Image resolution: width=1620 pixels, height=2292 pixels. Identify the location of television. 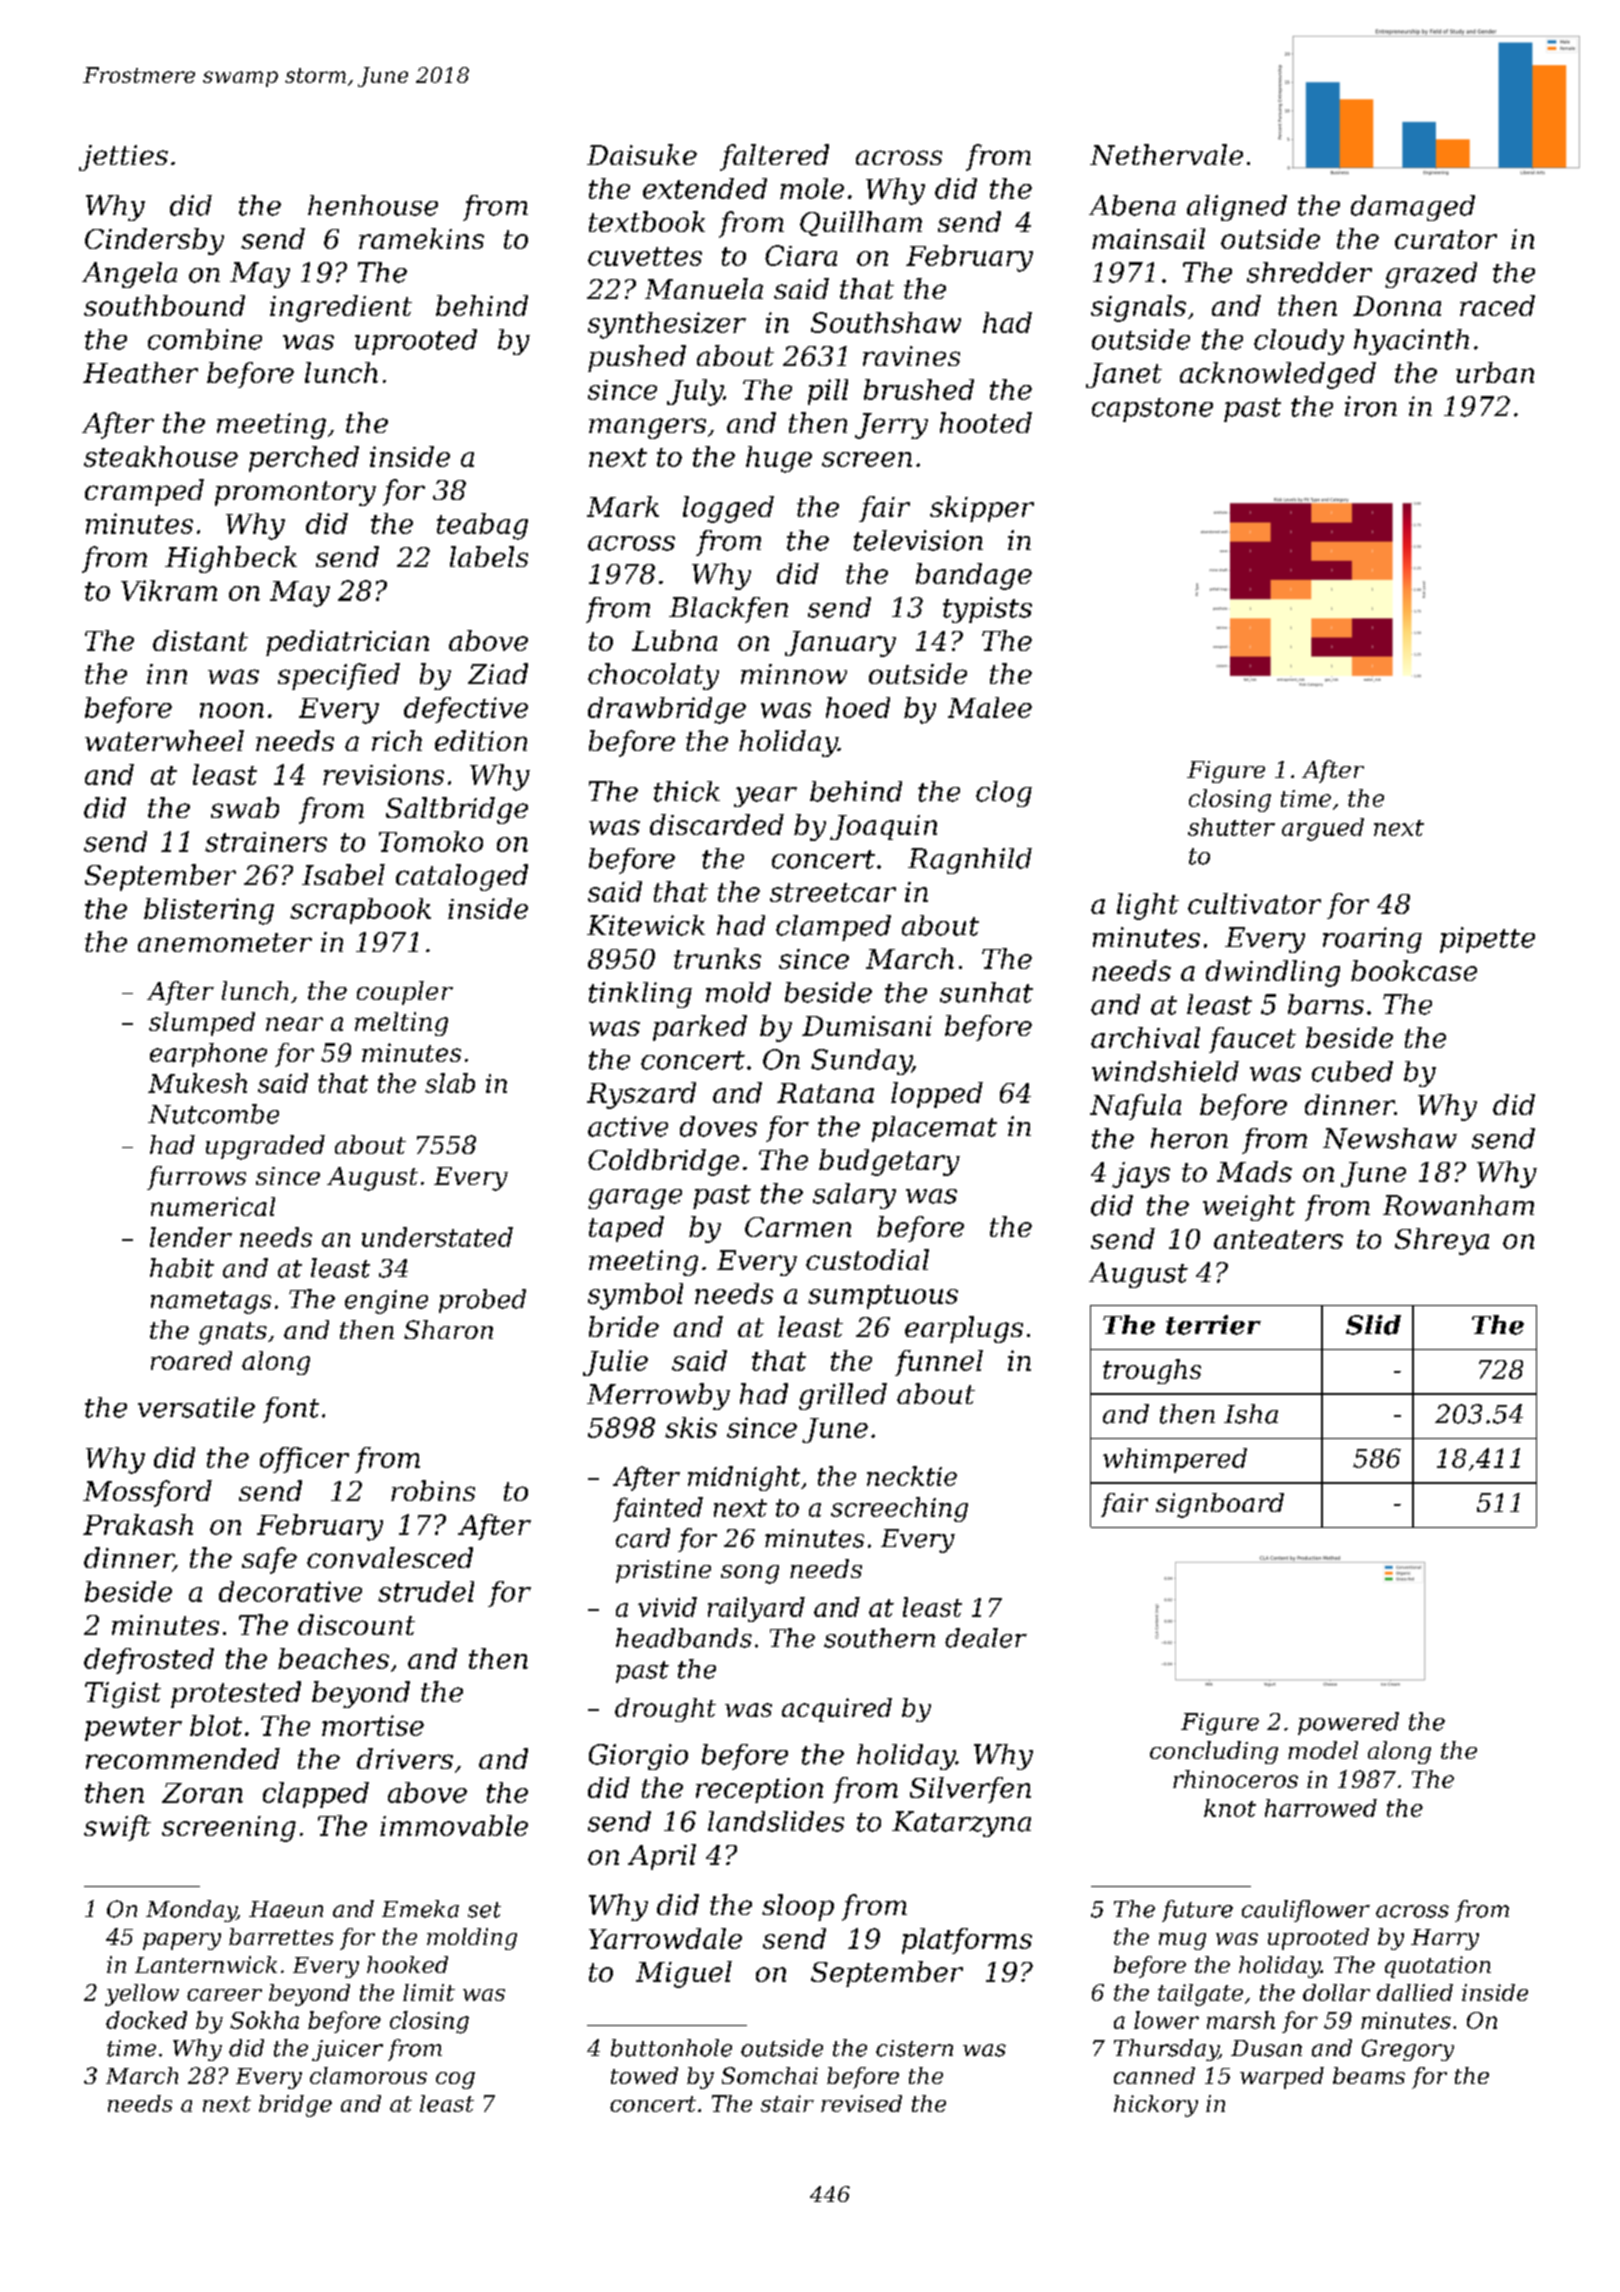
(918, 540).
